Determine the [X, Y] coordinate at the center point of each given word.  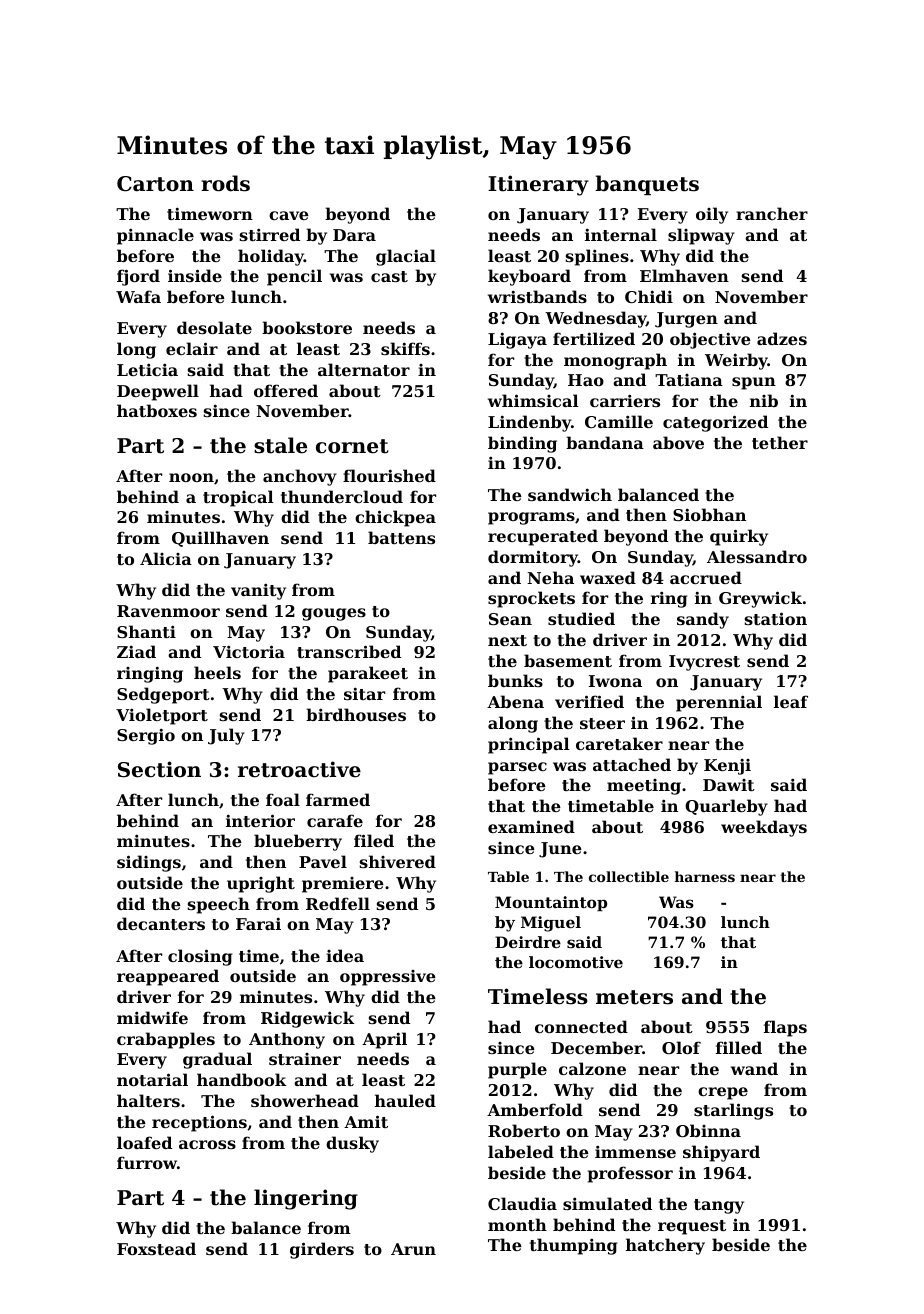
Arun [413, 1249]
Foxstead [156, 1248]
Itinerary [538, 185]
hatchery [665, 1246]
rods [225, 183]
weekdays [764, 828]
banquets [647, 185]
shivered [398, 861]
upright [261, 884]
